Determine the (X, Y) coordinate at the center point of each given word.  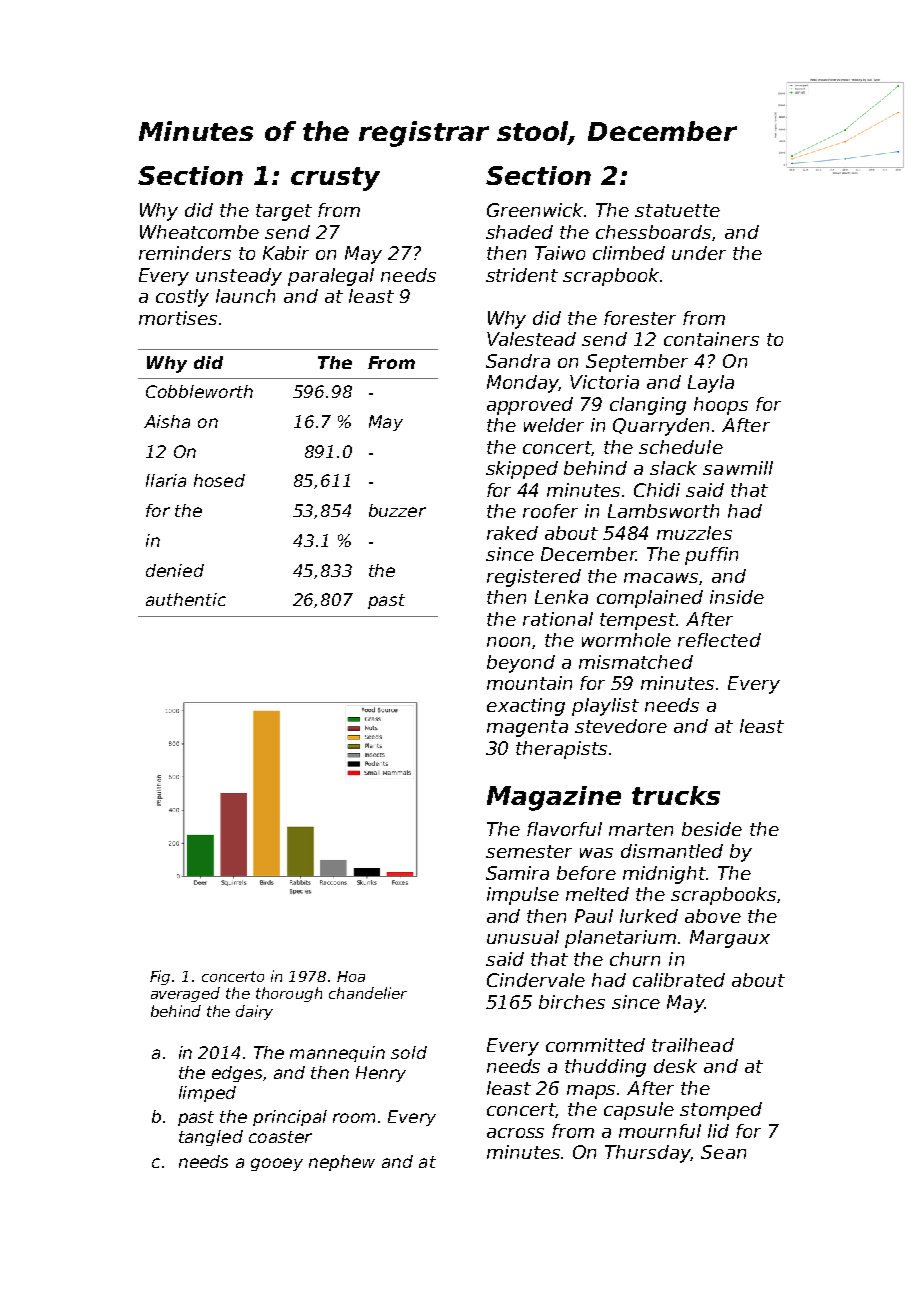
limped (207, 1094)
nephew (342, 1163)
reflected (719, 640)
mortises (178, 318)
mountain (529, 683)
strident (522, 275)
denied (175, 570)
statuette (677, 210)
